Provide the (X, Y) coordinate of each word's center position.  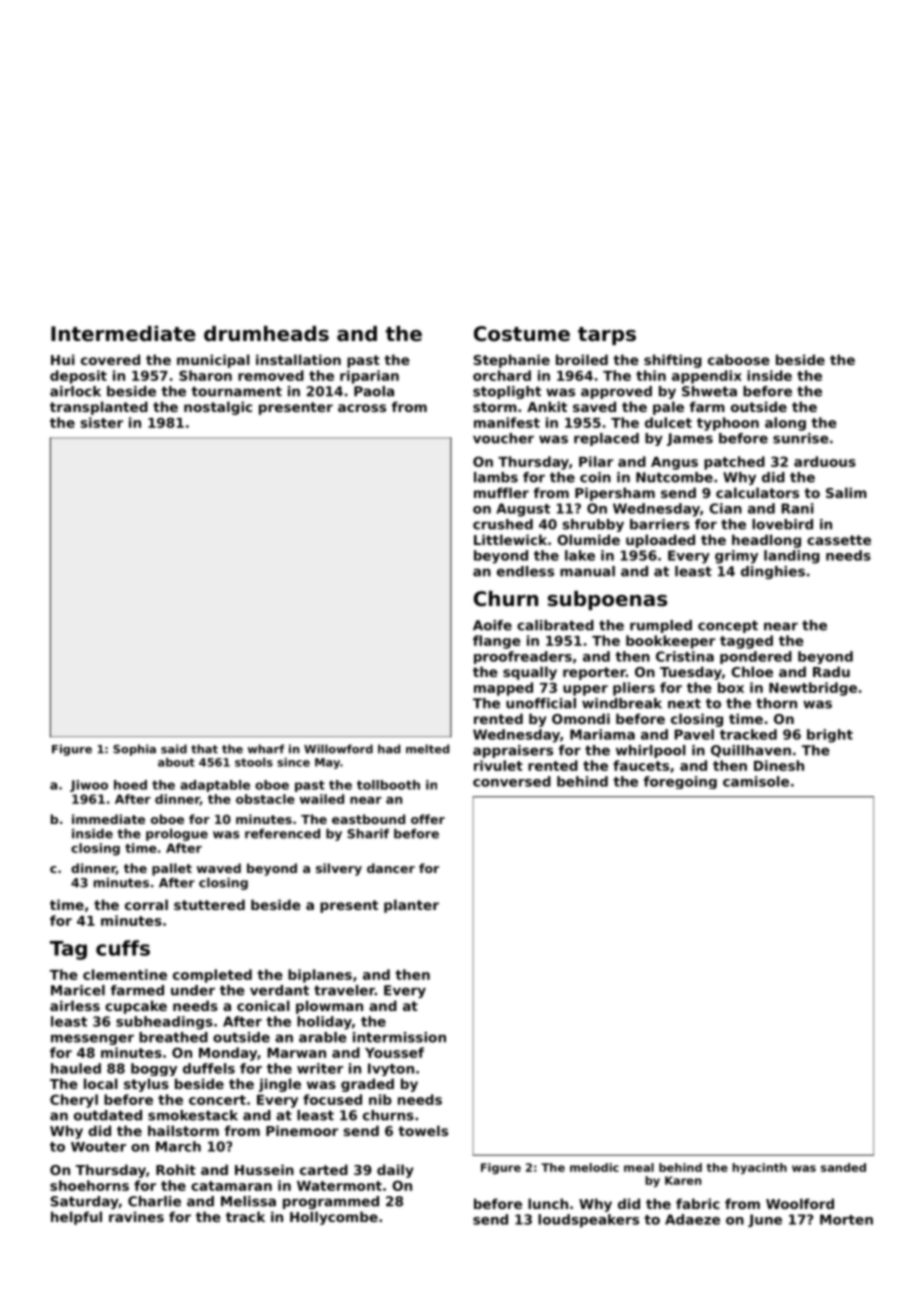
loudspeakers (588, 1221)
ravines (136, 1216)
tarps (607, 336)
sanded (843, 1167)
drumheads (266, 334)
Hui (63, 359)
